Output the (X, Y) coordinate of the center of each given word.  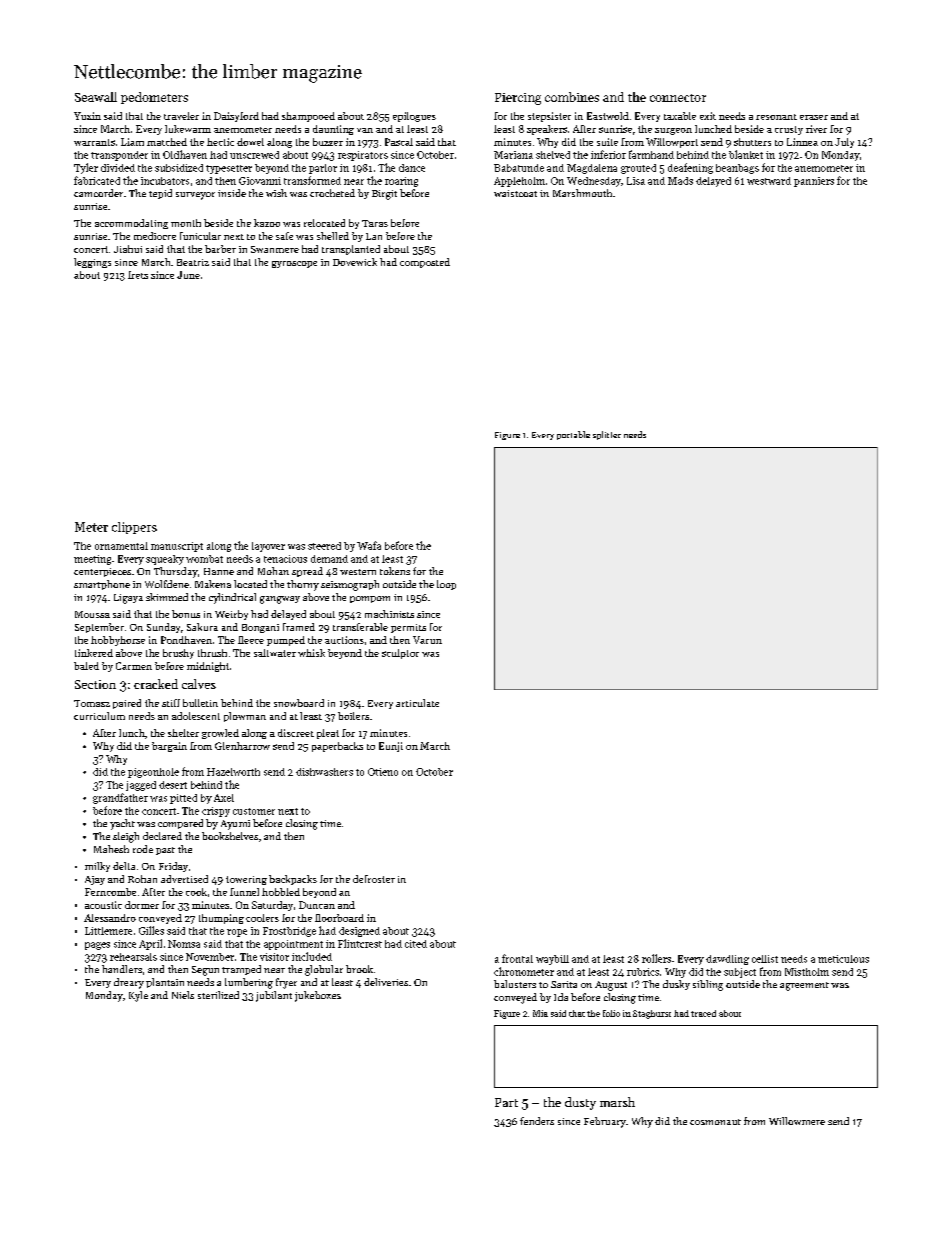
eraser (814, 117)
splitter (607, 435)
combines (572, 97)
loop (446, 585)
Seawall (96, 97)
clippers (134, 528)
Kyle (138, 996)
